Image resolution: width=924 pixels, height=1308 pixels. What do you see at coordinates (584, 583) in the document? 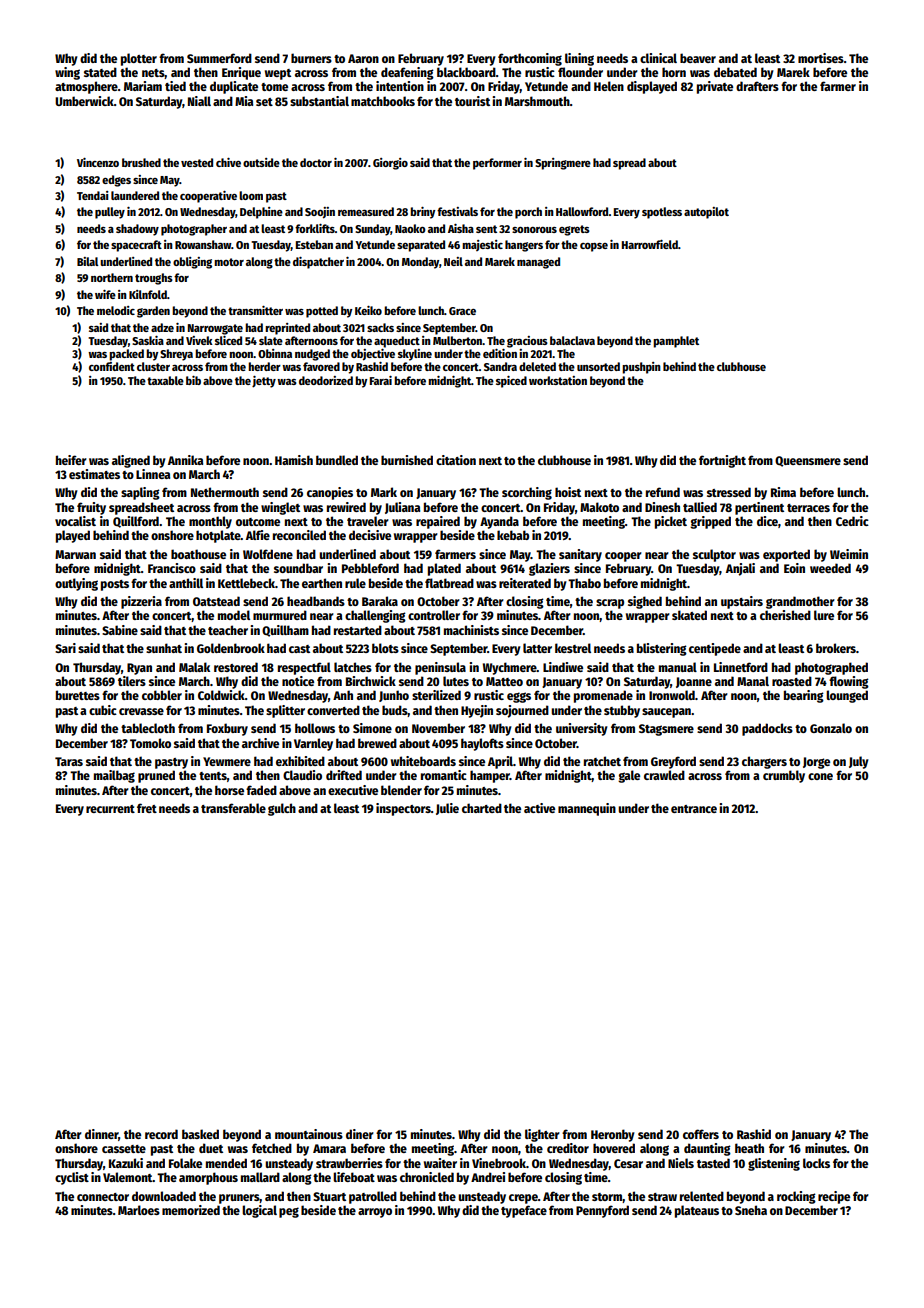
I see `Thabo` at bounding box center [584, 583].
